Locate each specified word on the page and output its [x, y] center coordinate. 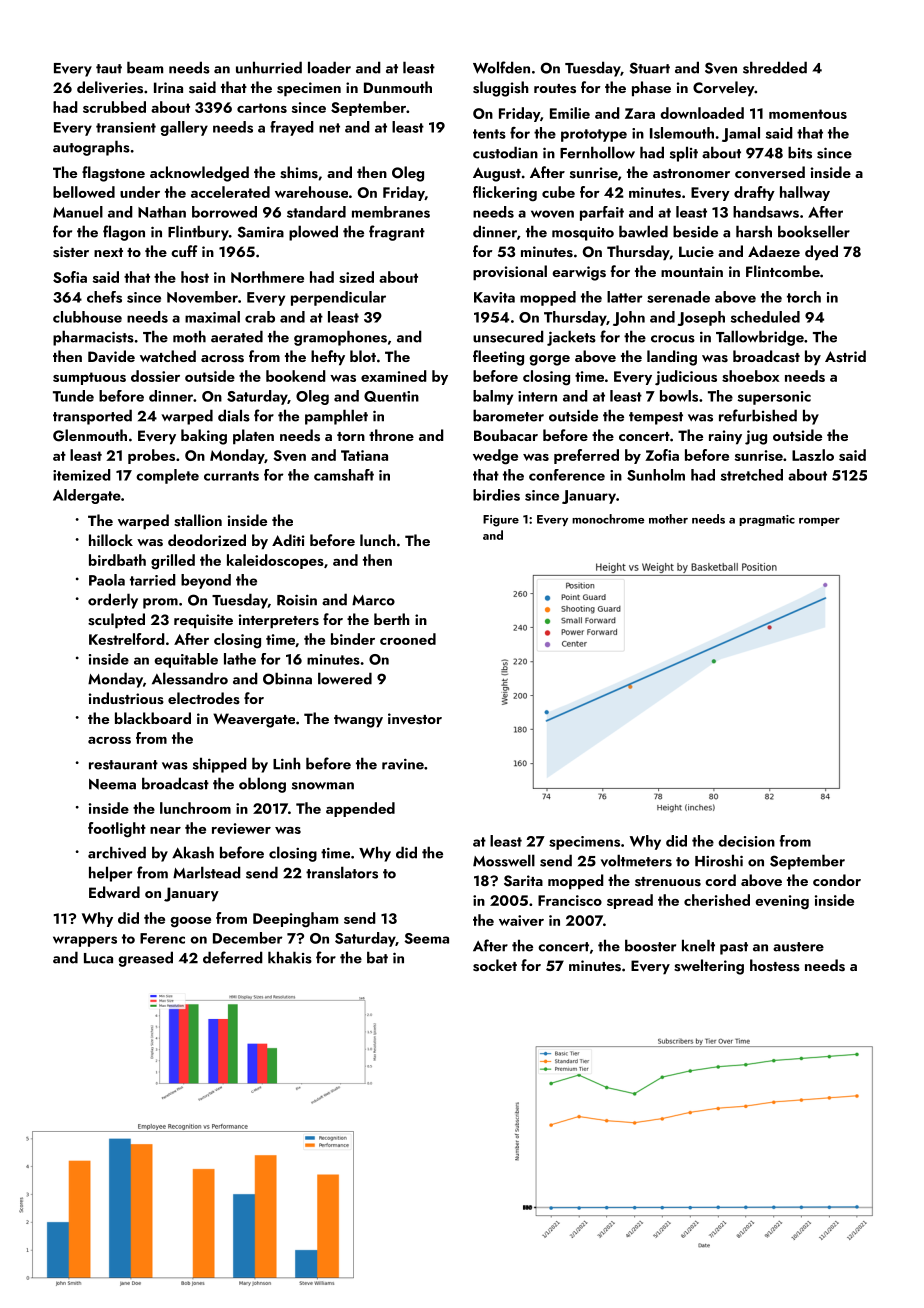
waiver [521, 920]
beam [145, 67]
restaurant [123, 765]
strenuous [668, 882]
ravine [403, 764]
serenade [678, 297]
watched [168, 356]
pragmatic [767, 520]
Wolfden [501, 67]
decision [746, 841]
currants [231, 476]
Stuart [650, 68]
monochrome [608, 519]
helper [110, 874]
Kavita [494, 297]
